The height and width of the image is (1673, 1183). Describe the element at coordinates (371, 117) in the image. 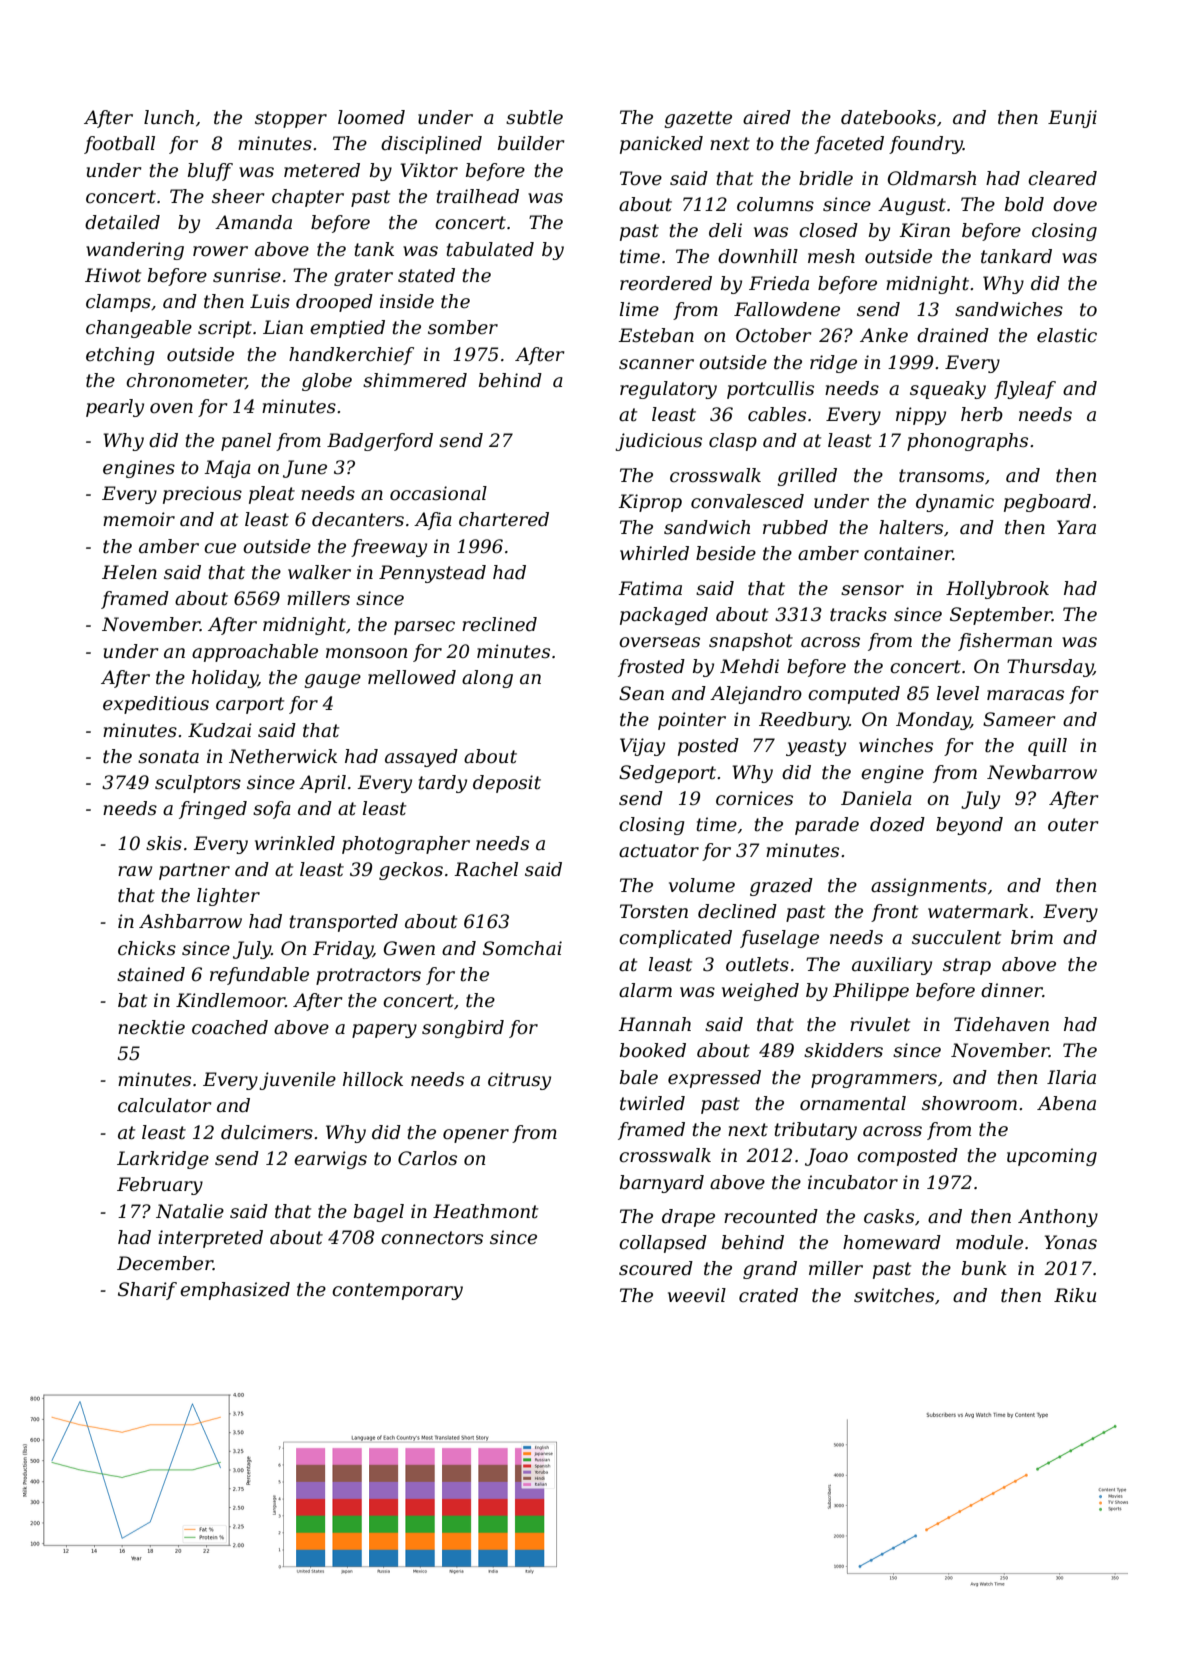

I see `loomed` at that location.
